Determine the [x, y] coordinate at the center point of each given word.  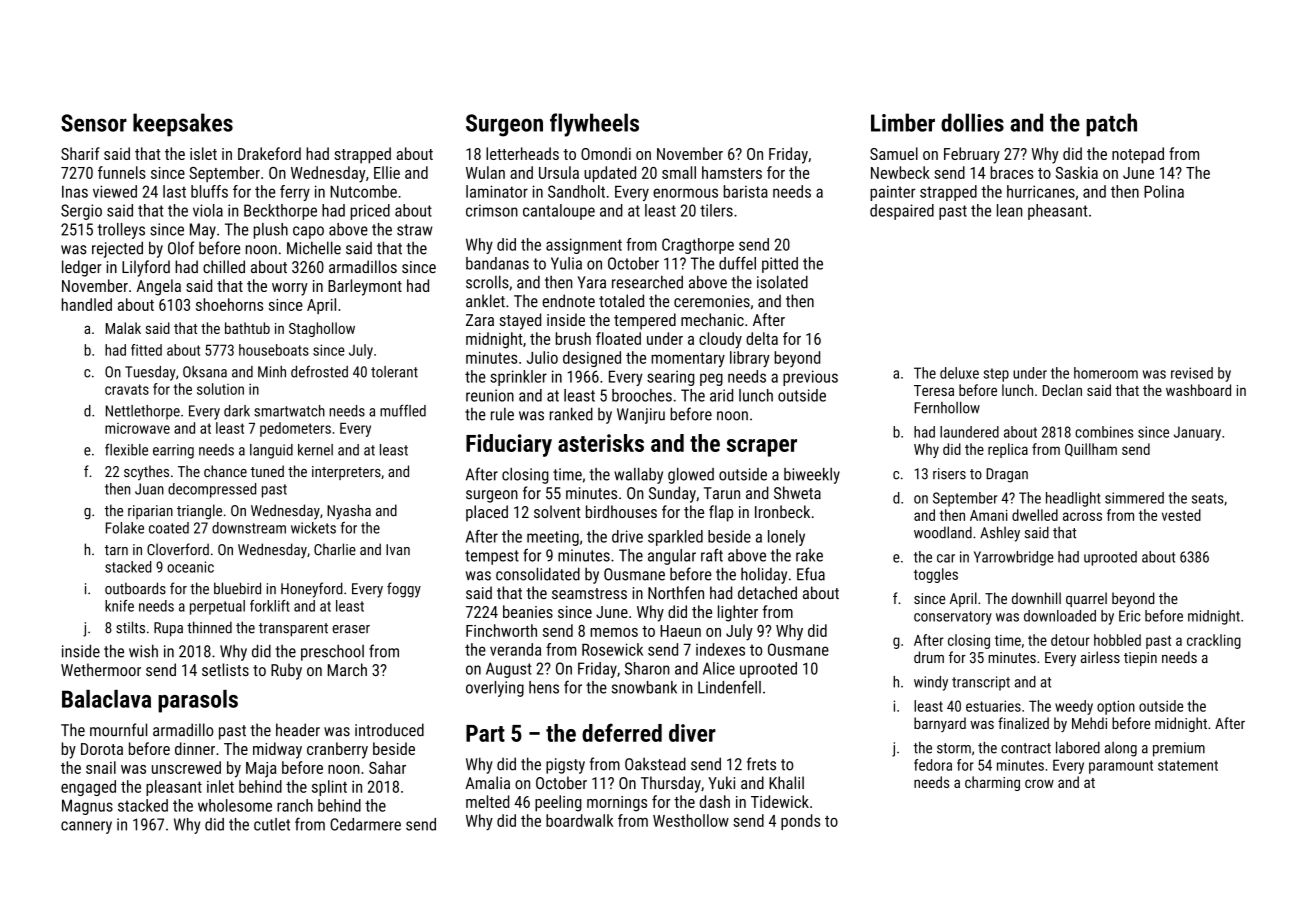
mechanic [712, 319]
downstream [249, 528]
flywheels [594, 125]
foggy [404, 590]
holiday [764, 575]
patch [1111, 125]
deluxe [959, 373]
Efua [811, 574]
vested [1181, 515]
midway [277, 750]
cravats [127, 389]
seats [1208, 498]
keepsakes [183, 125]
